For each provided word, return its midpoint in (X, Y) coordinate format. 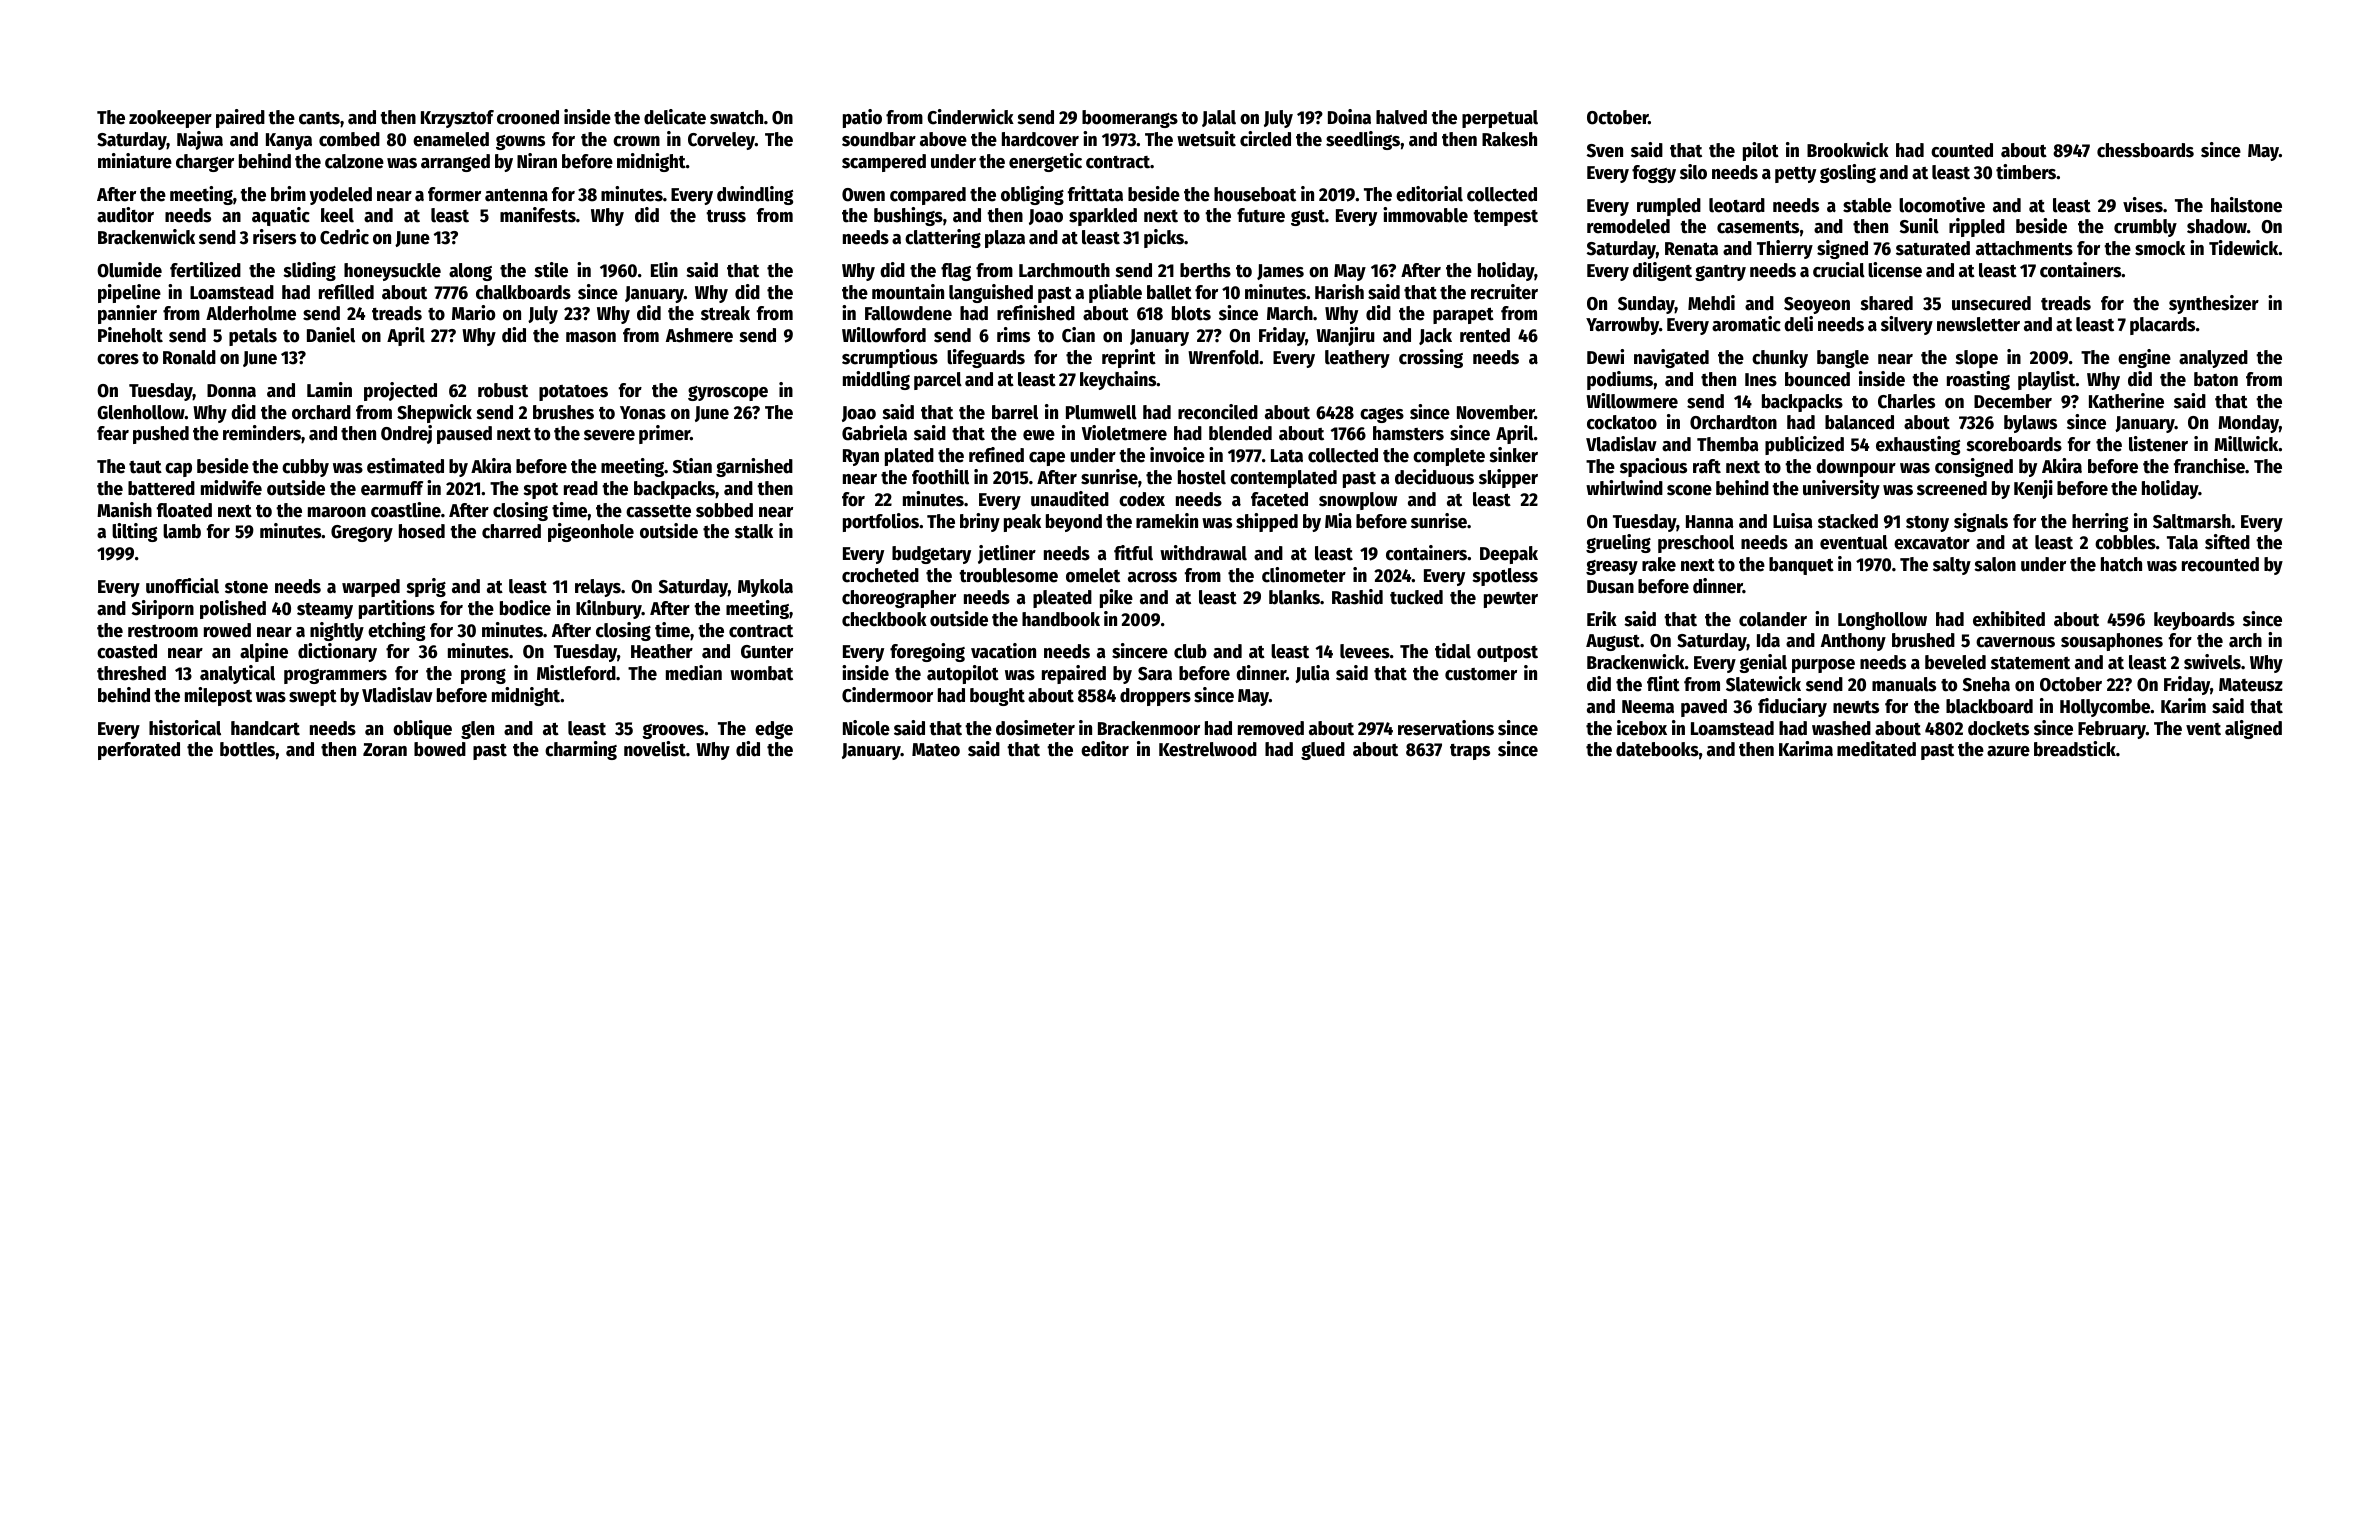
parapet (1463, 315)
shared (1886, 303)
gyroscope (728, 393)
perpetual (1500, 119)
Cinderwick (970, 117)
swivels (2212, 662)
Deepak (1509, 555)
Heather (662, 651)
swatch (736, 117)
